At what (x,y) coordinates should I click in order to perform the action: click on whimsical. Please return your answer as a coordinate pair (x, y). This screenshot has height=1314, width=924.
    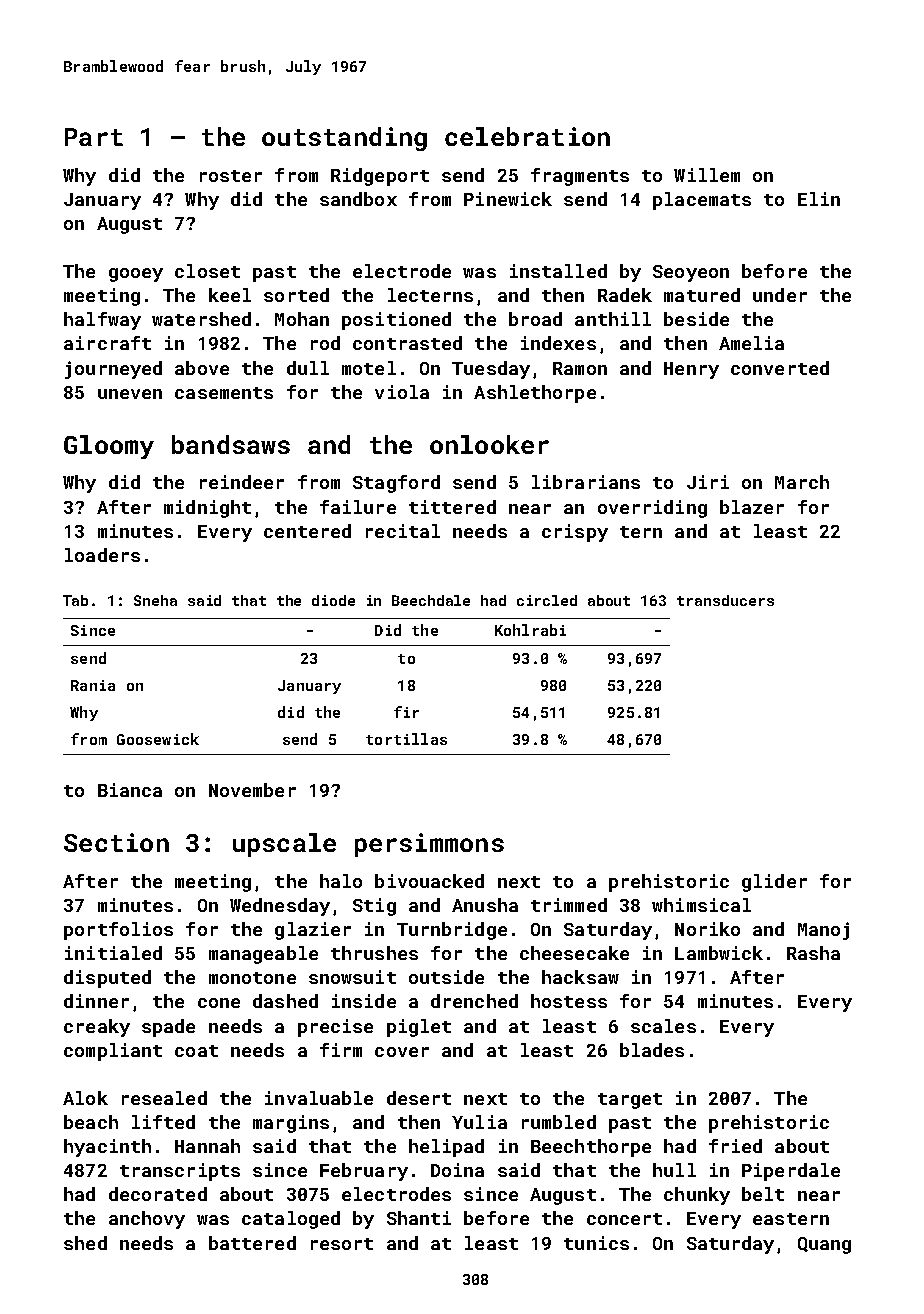
    Looking at the image, I should click on (701, 905).
